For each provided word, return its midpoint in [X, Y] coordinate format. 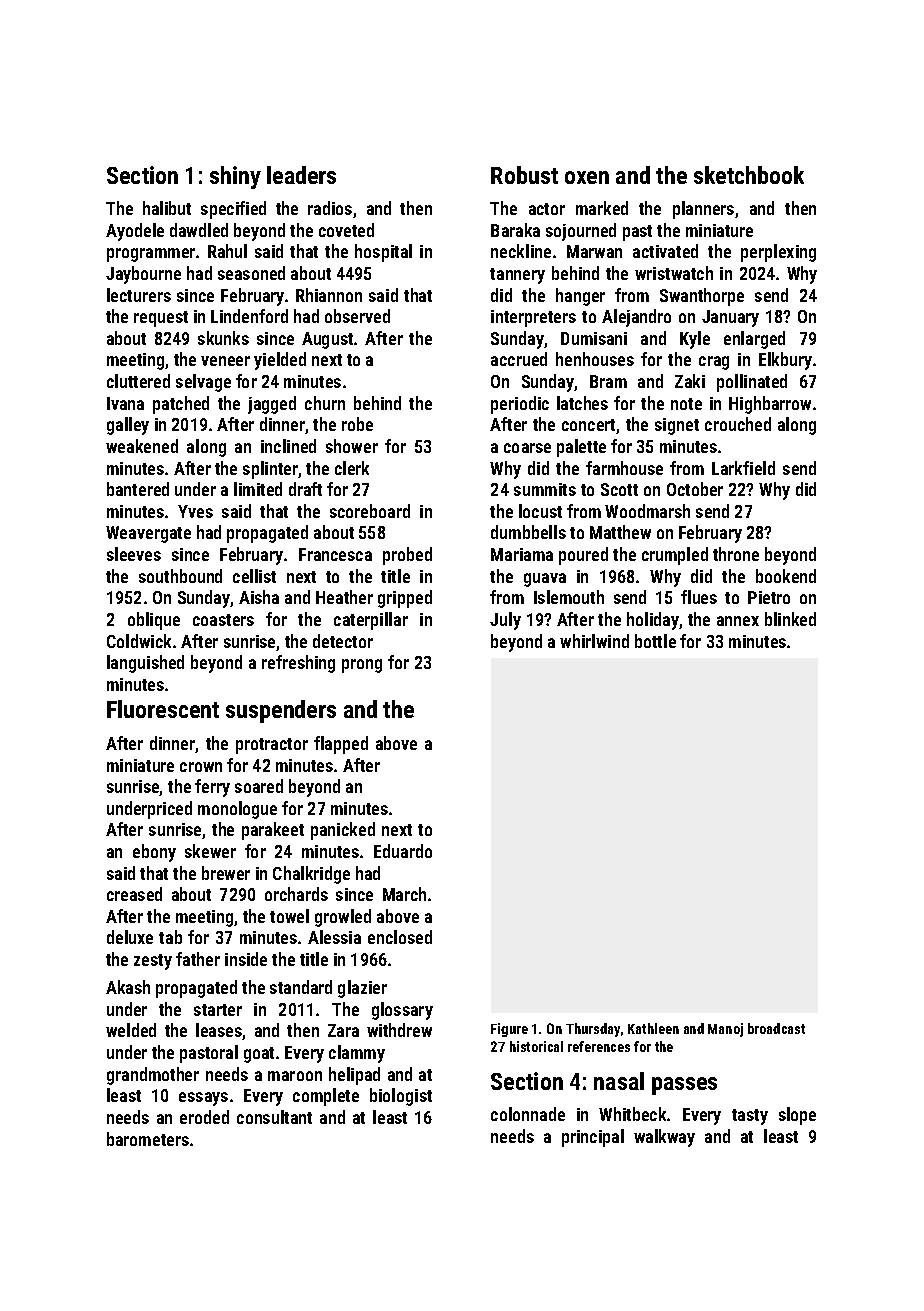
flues [699, 597]
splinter [270, 470]
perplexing [778, 253]
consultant [274, 1117]
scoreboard [370, 511]
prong [362, 666]
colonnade [528, 1114]
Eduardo [403, 851]
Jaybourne [143, 275]
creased [134, 894]
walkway [664, 1138]
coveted [346, 230]
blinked [790, 619]
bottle [655, 641]
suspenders [281, 711]
